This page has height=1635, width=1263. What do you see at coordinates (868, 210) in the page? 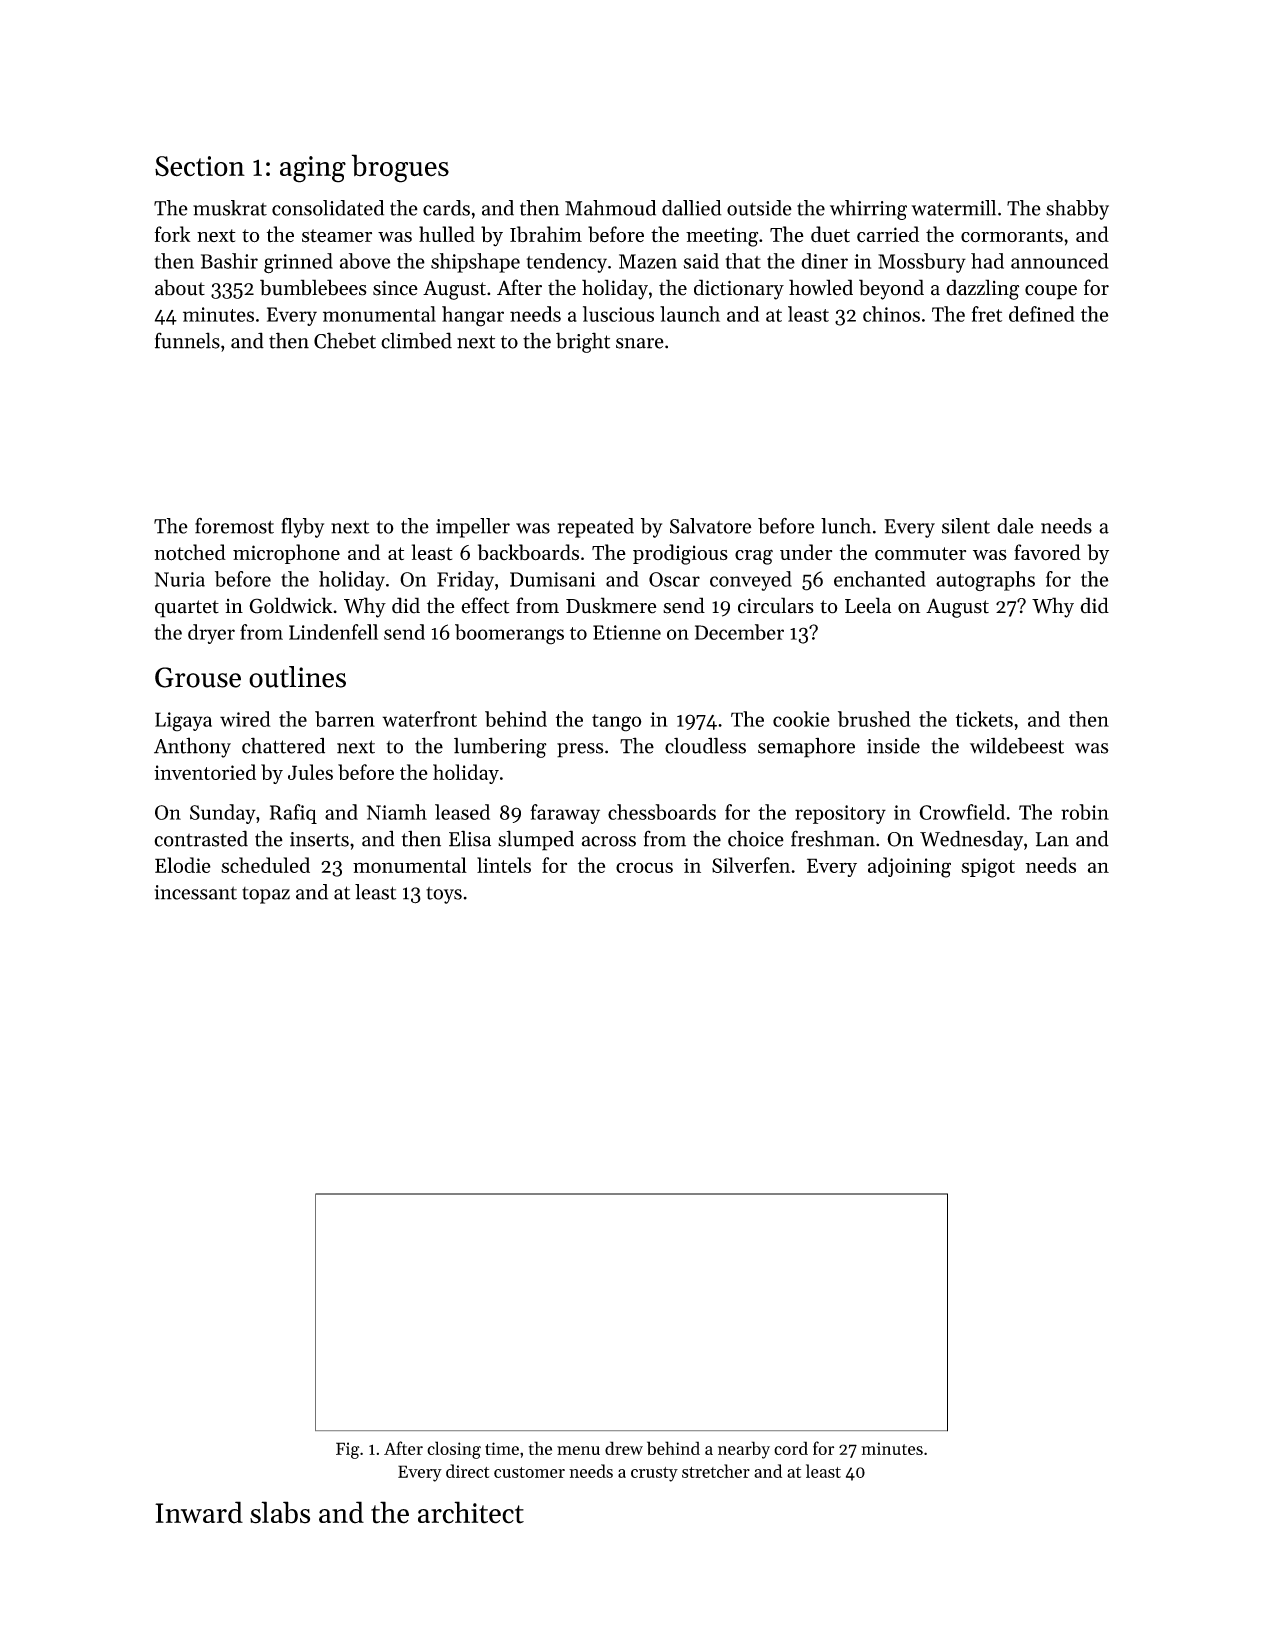
I see `whirring` at bounding box center [868, 210].
